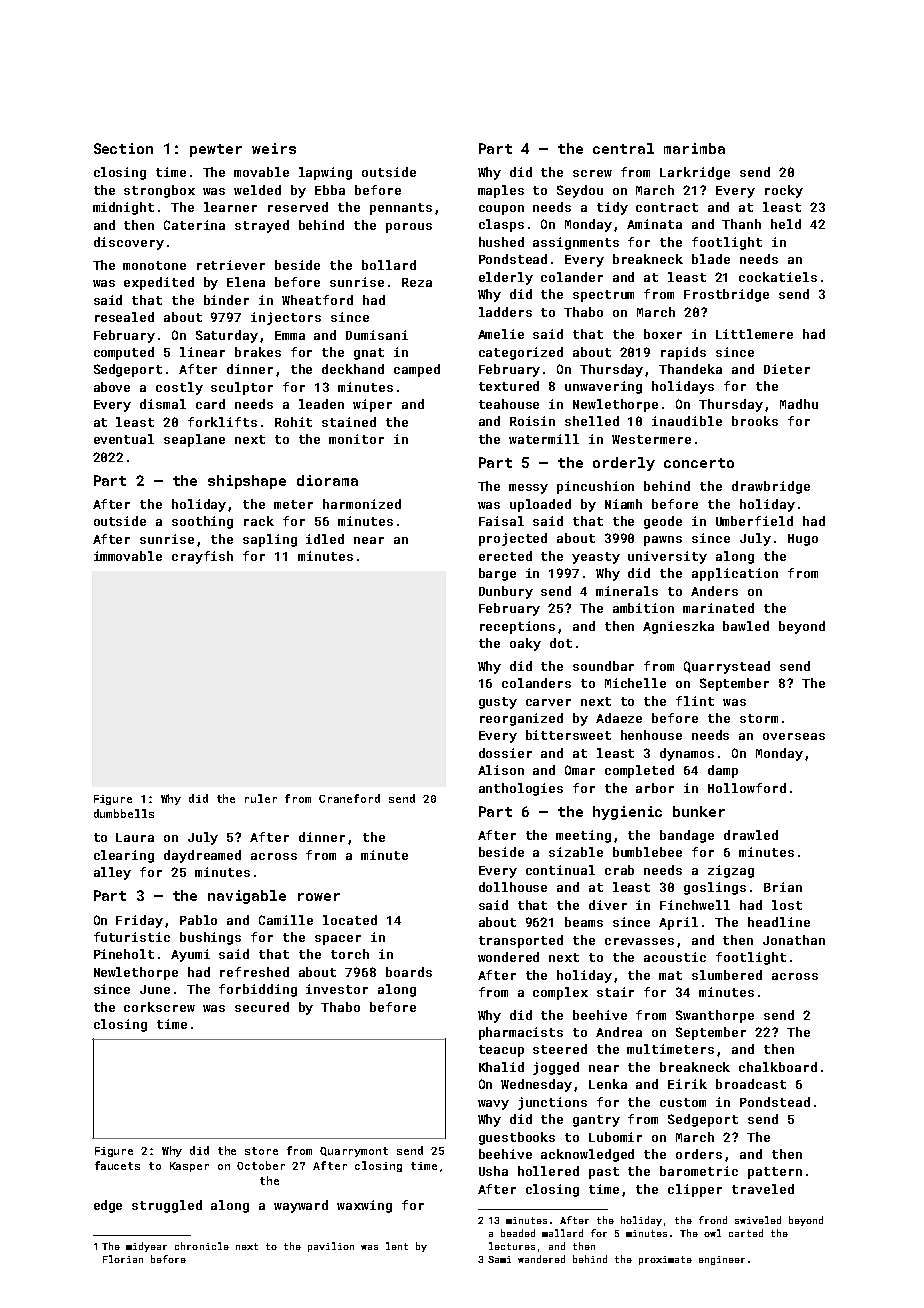  Describe the element at coordinates (117, 1165) in the image. I see `faucets` at that location.
